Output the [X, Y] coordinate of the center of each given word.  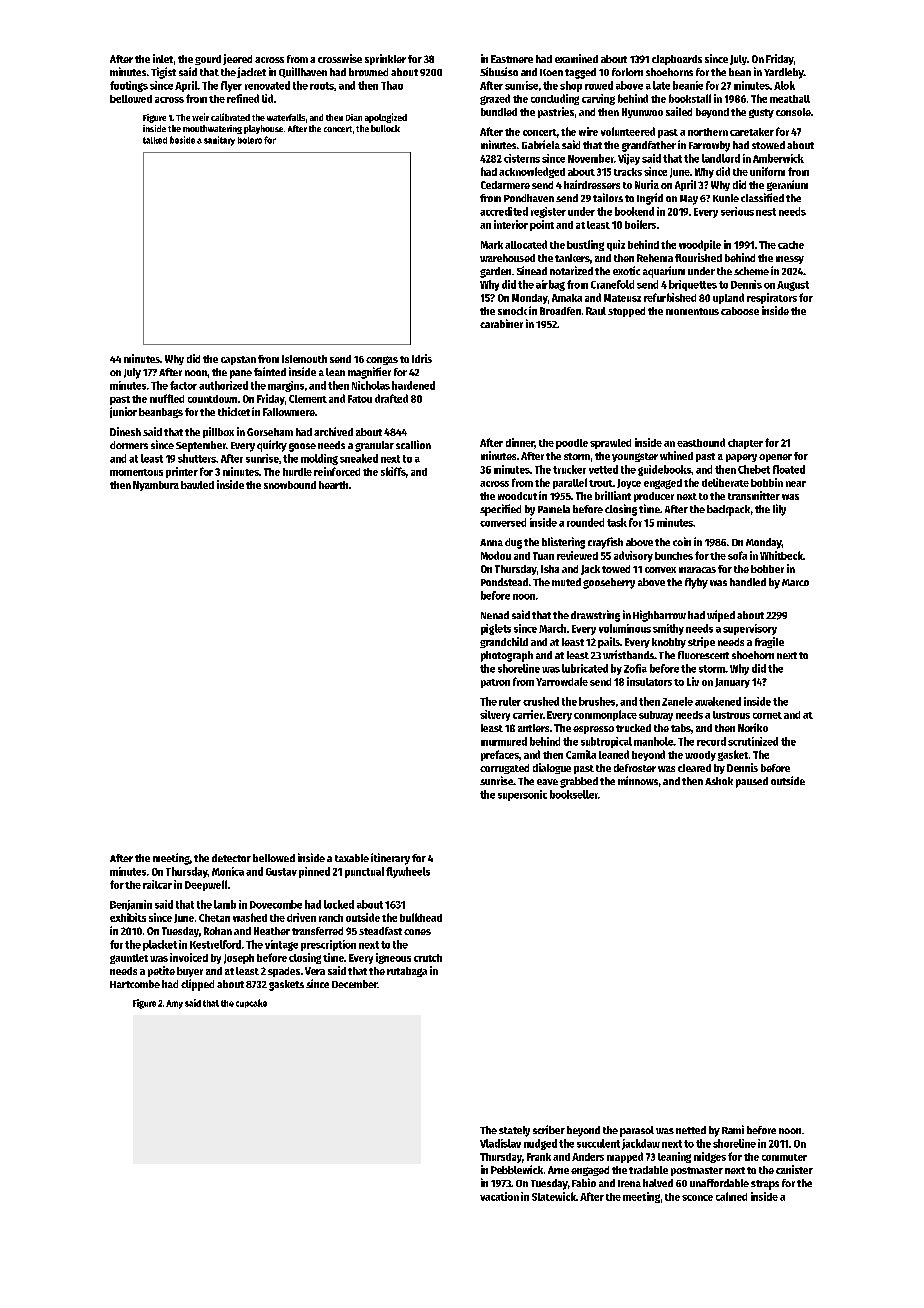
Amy [174, 1004]
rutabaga [407, 972]
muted [566, 582]
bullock [385, 128]
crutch [428, 958]
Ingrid [650, 199]
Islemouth [304, 359]
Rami [733, 1129]
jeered [237, 59]
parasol [637, 1131]
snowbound [290, 485]
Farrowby [709, 146]
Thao [392, 85]
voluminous [625, 628]
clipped [197, 985]
